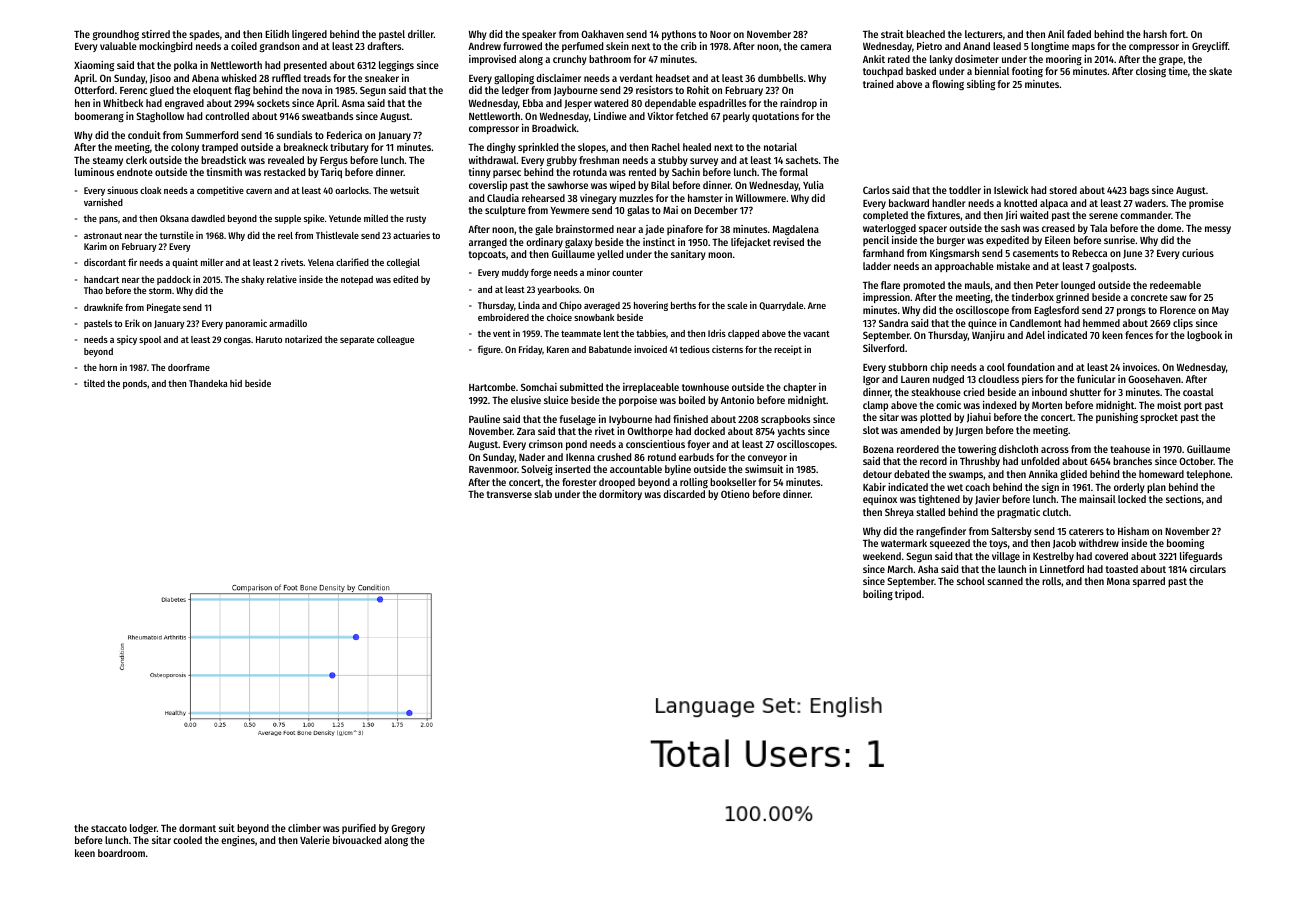 This image has width=1308, height=924. Describe the element at coordinates (1119, 240) in the image. I see `sunrise` at that location.
